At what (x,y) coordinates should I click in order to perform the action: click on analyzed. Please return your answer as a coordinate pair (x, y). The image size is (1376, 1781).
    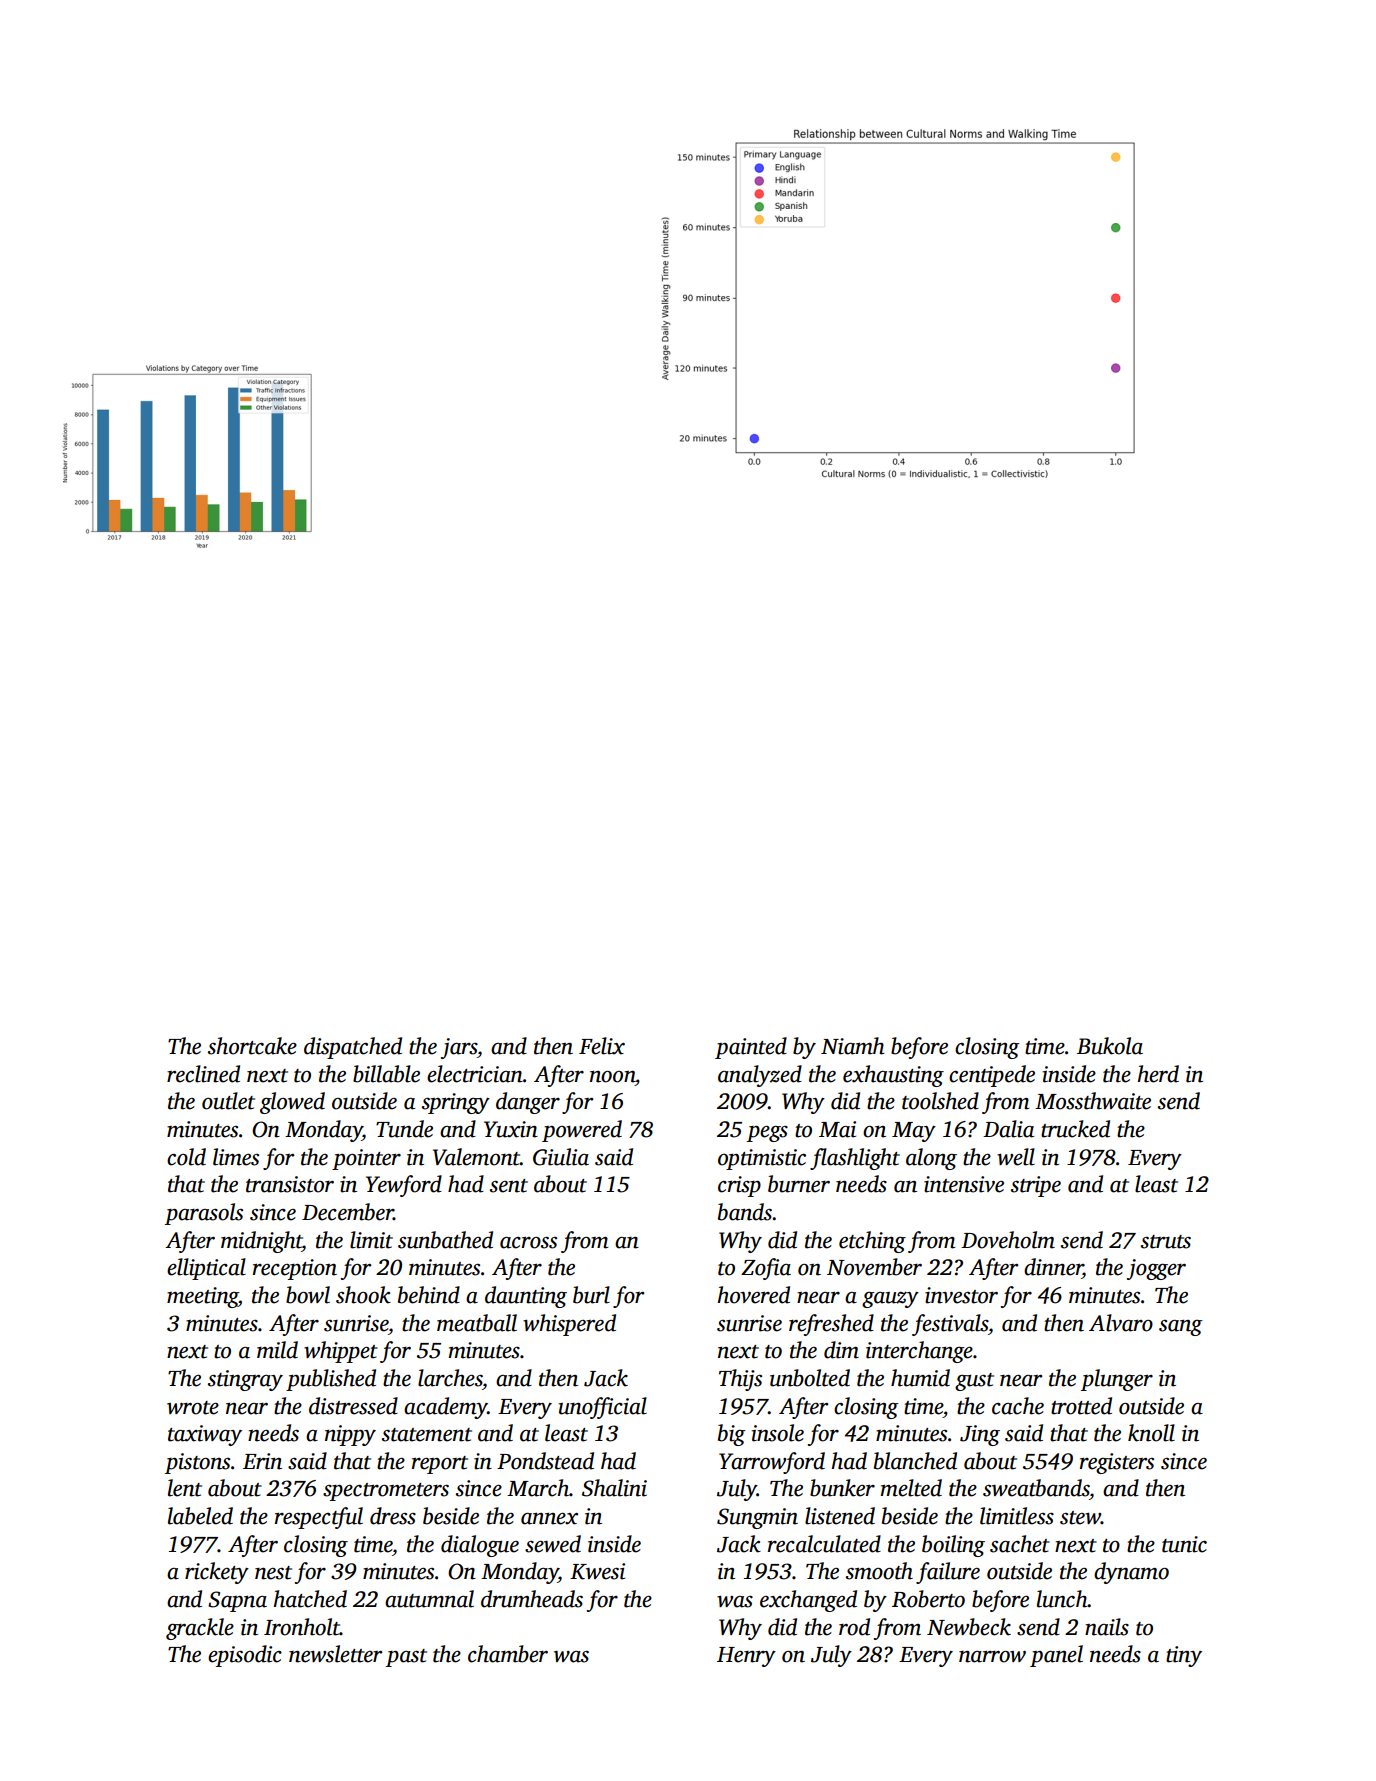
    Looking at the image, I should click on (760, 1076).
